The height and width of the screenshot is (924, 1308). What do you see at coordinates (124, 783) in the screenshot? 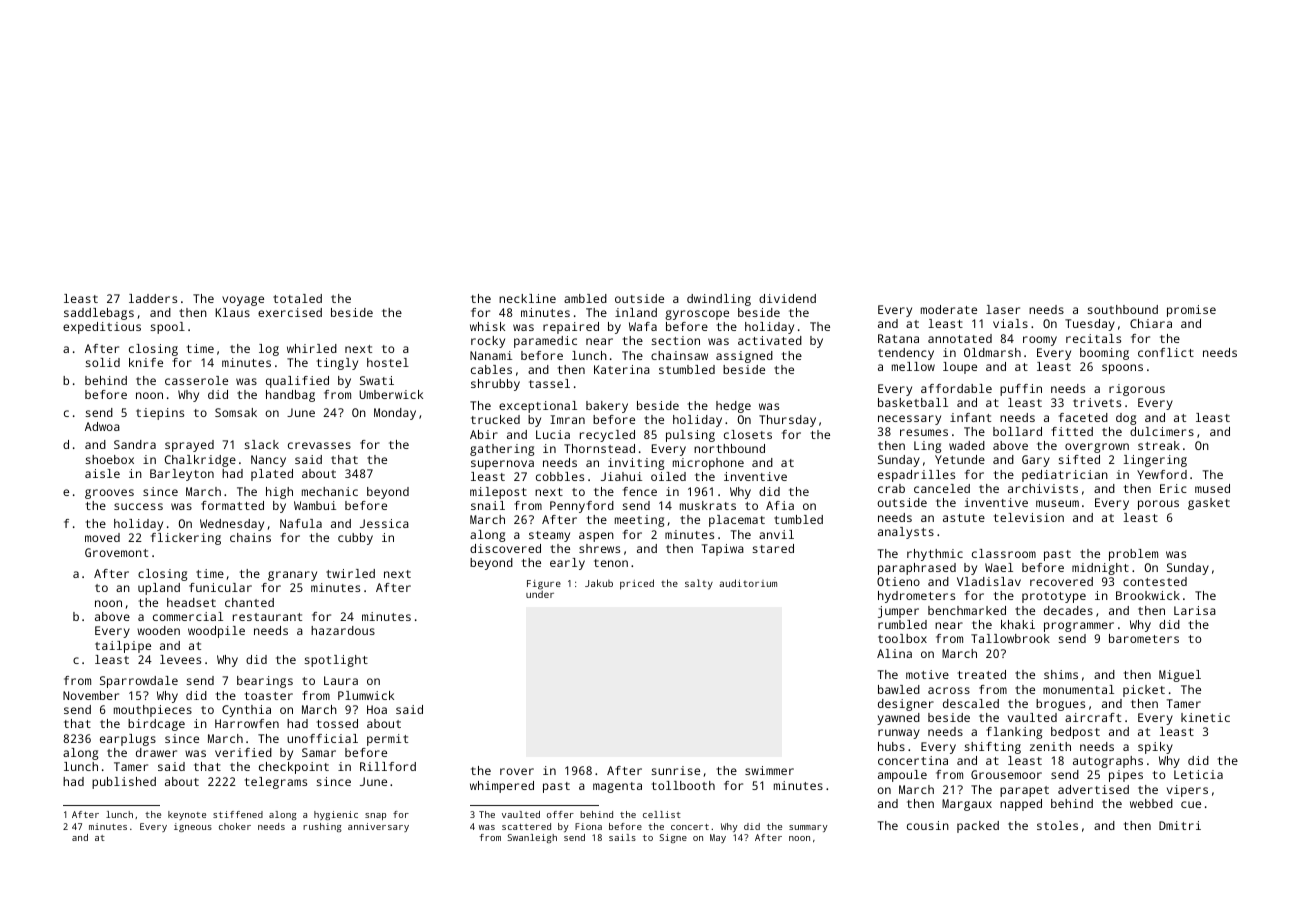
I see `published` at bounding box center [124, 783].
